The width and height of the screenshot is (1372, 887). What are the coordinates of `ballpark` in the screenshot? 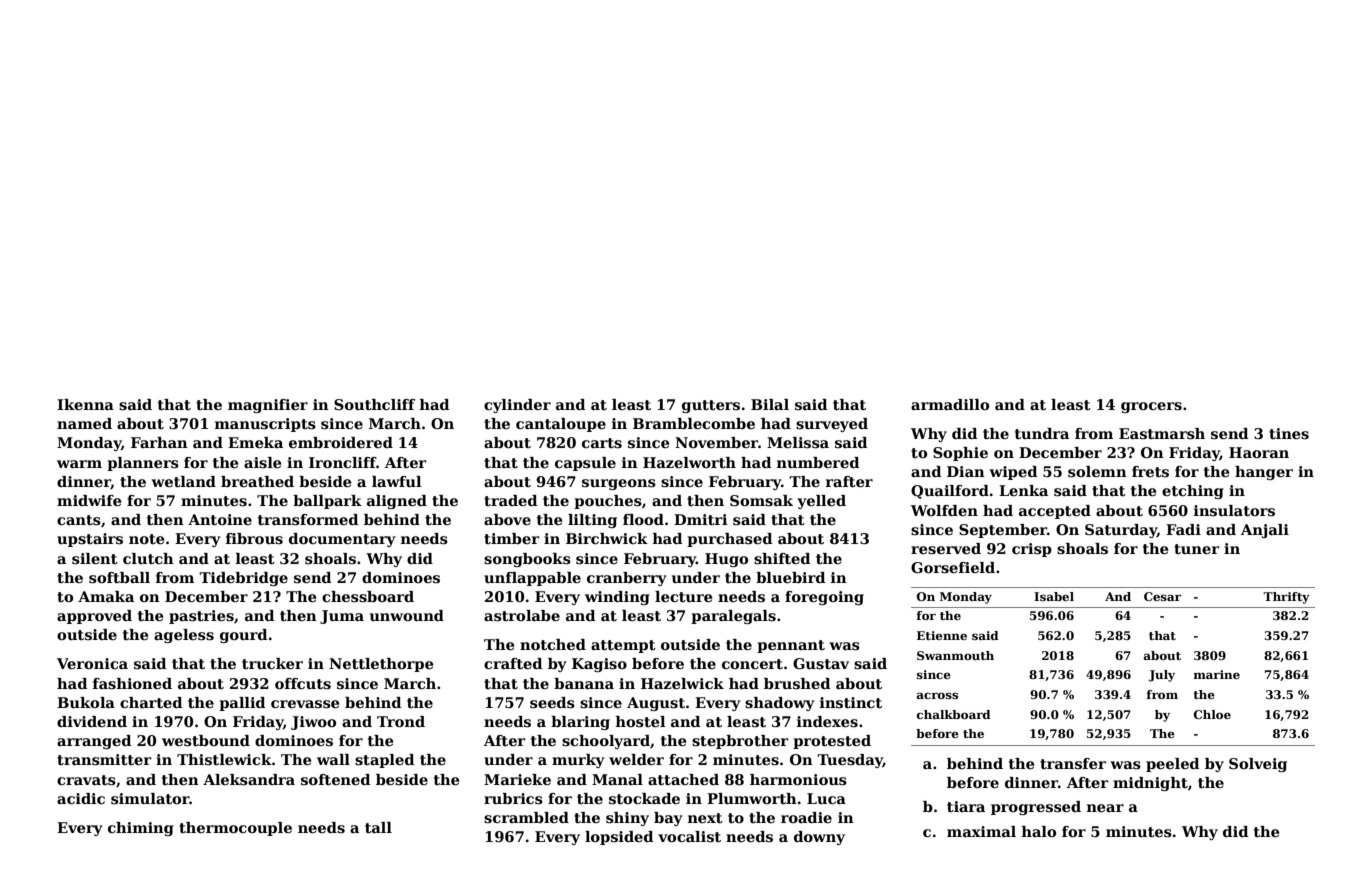 It's located at (327, 502).
